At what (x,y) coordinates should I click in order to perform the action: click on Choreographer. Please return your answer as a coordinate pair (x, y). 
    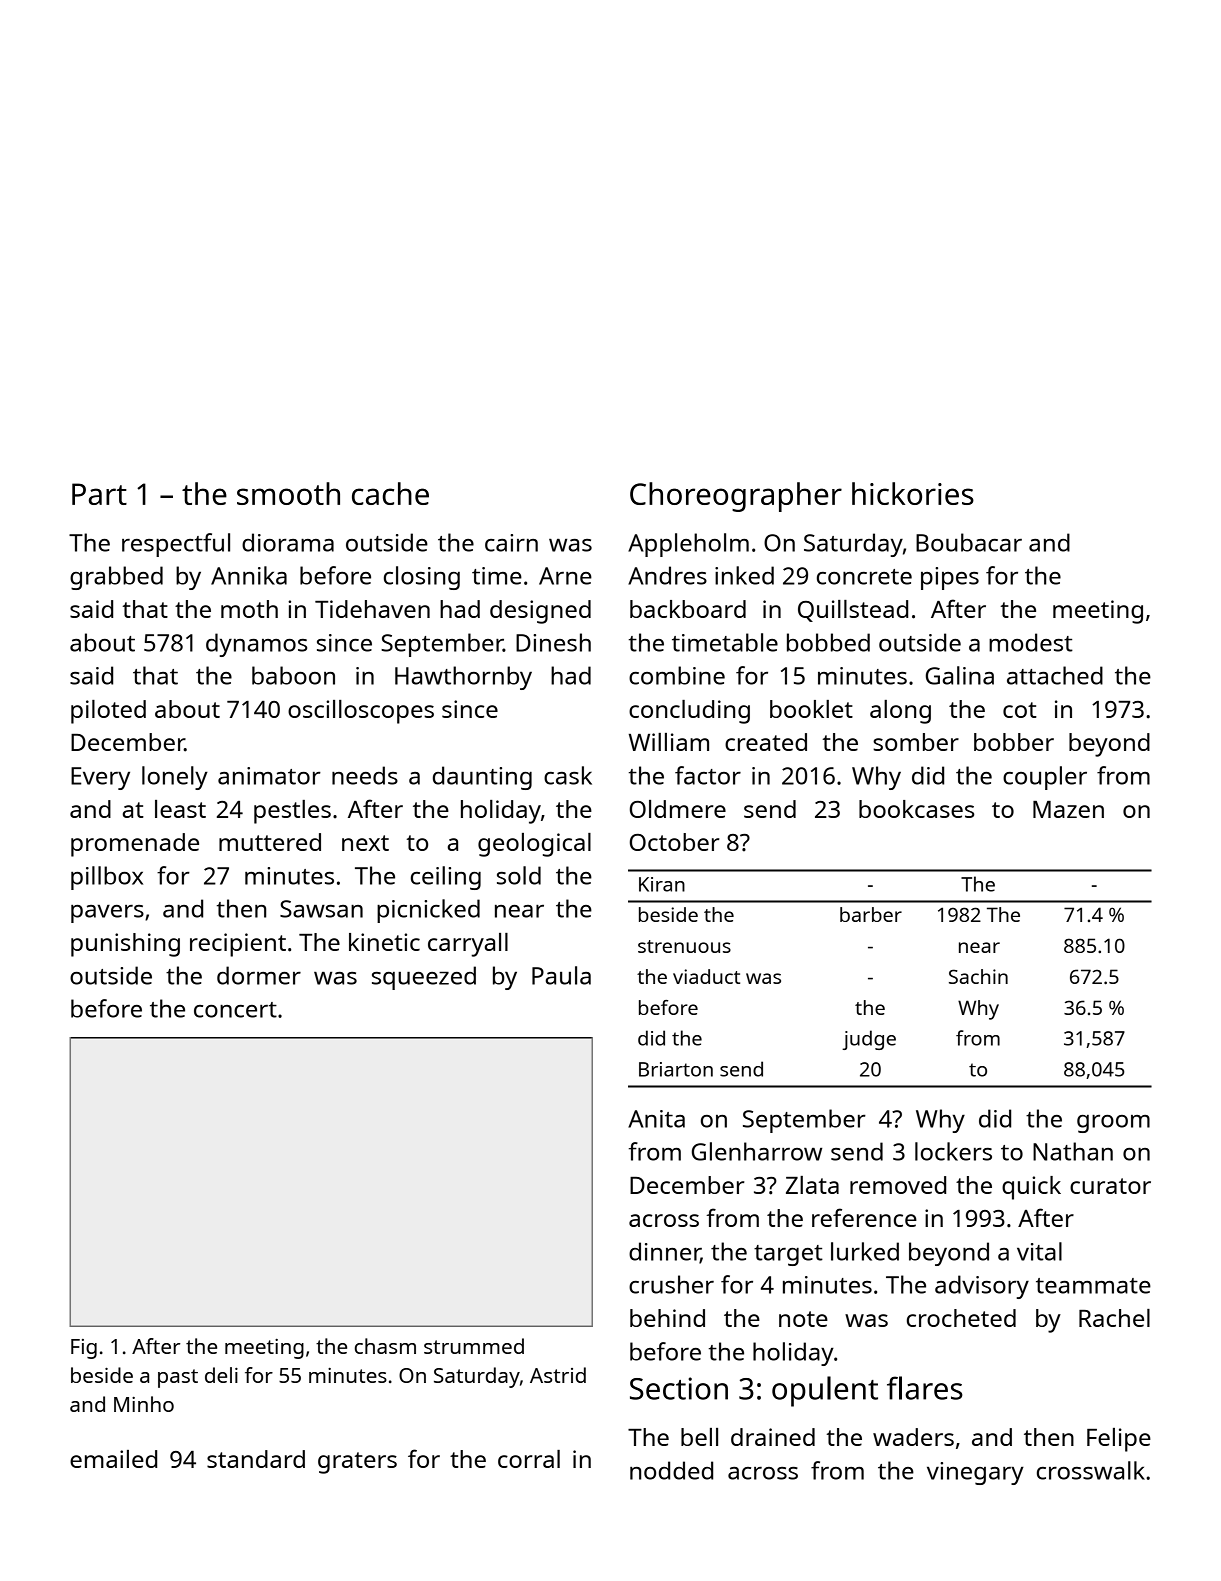
    Looking at the image, I should click on (736, 497).
